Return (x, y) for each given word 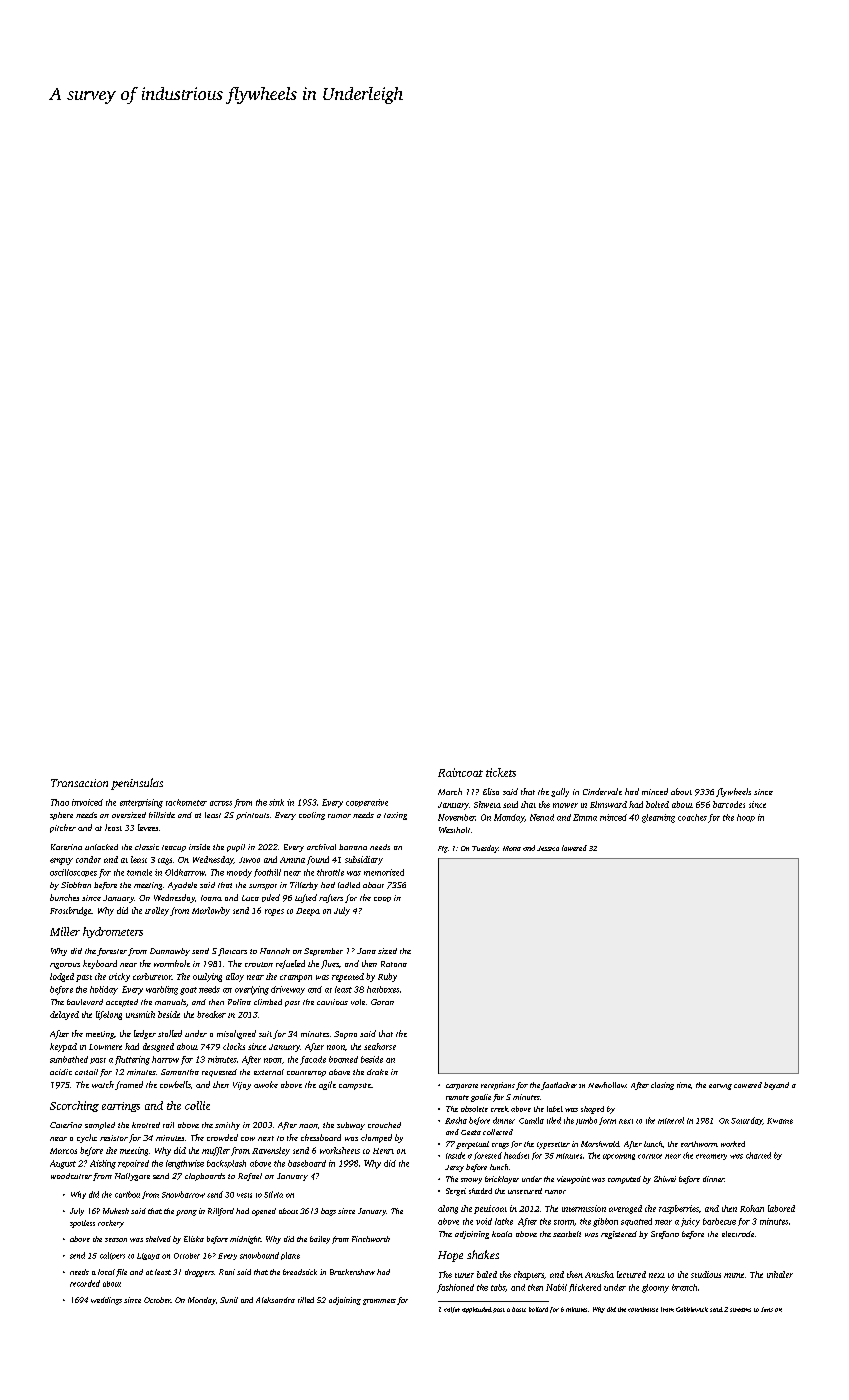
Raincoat (460, 772)
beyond (776, 1086)
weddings (106, 1301)
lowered (574, 848)
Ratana (394, 964)
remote (457, 1097)
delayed (64, 1015)
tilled (306, 1300)
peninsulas (137, 784)
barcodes (729, 804)
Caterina (66, 1125)
